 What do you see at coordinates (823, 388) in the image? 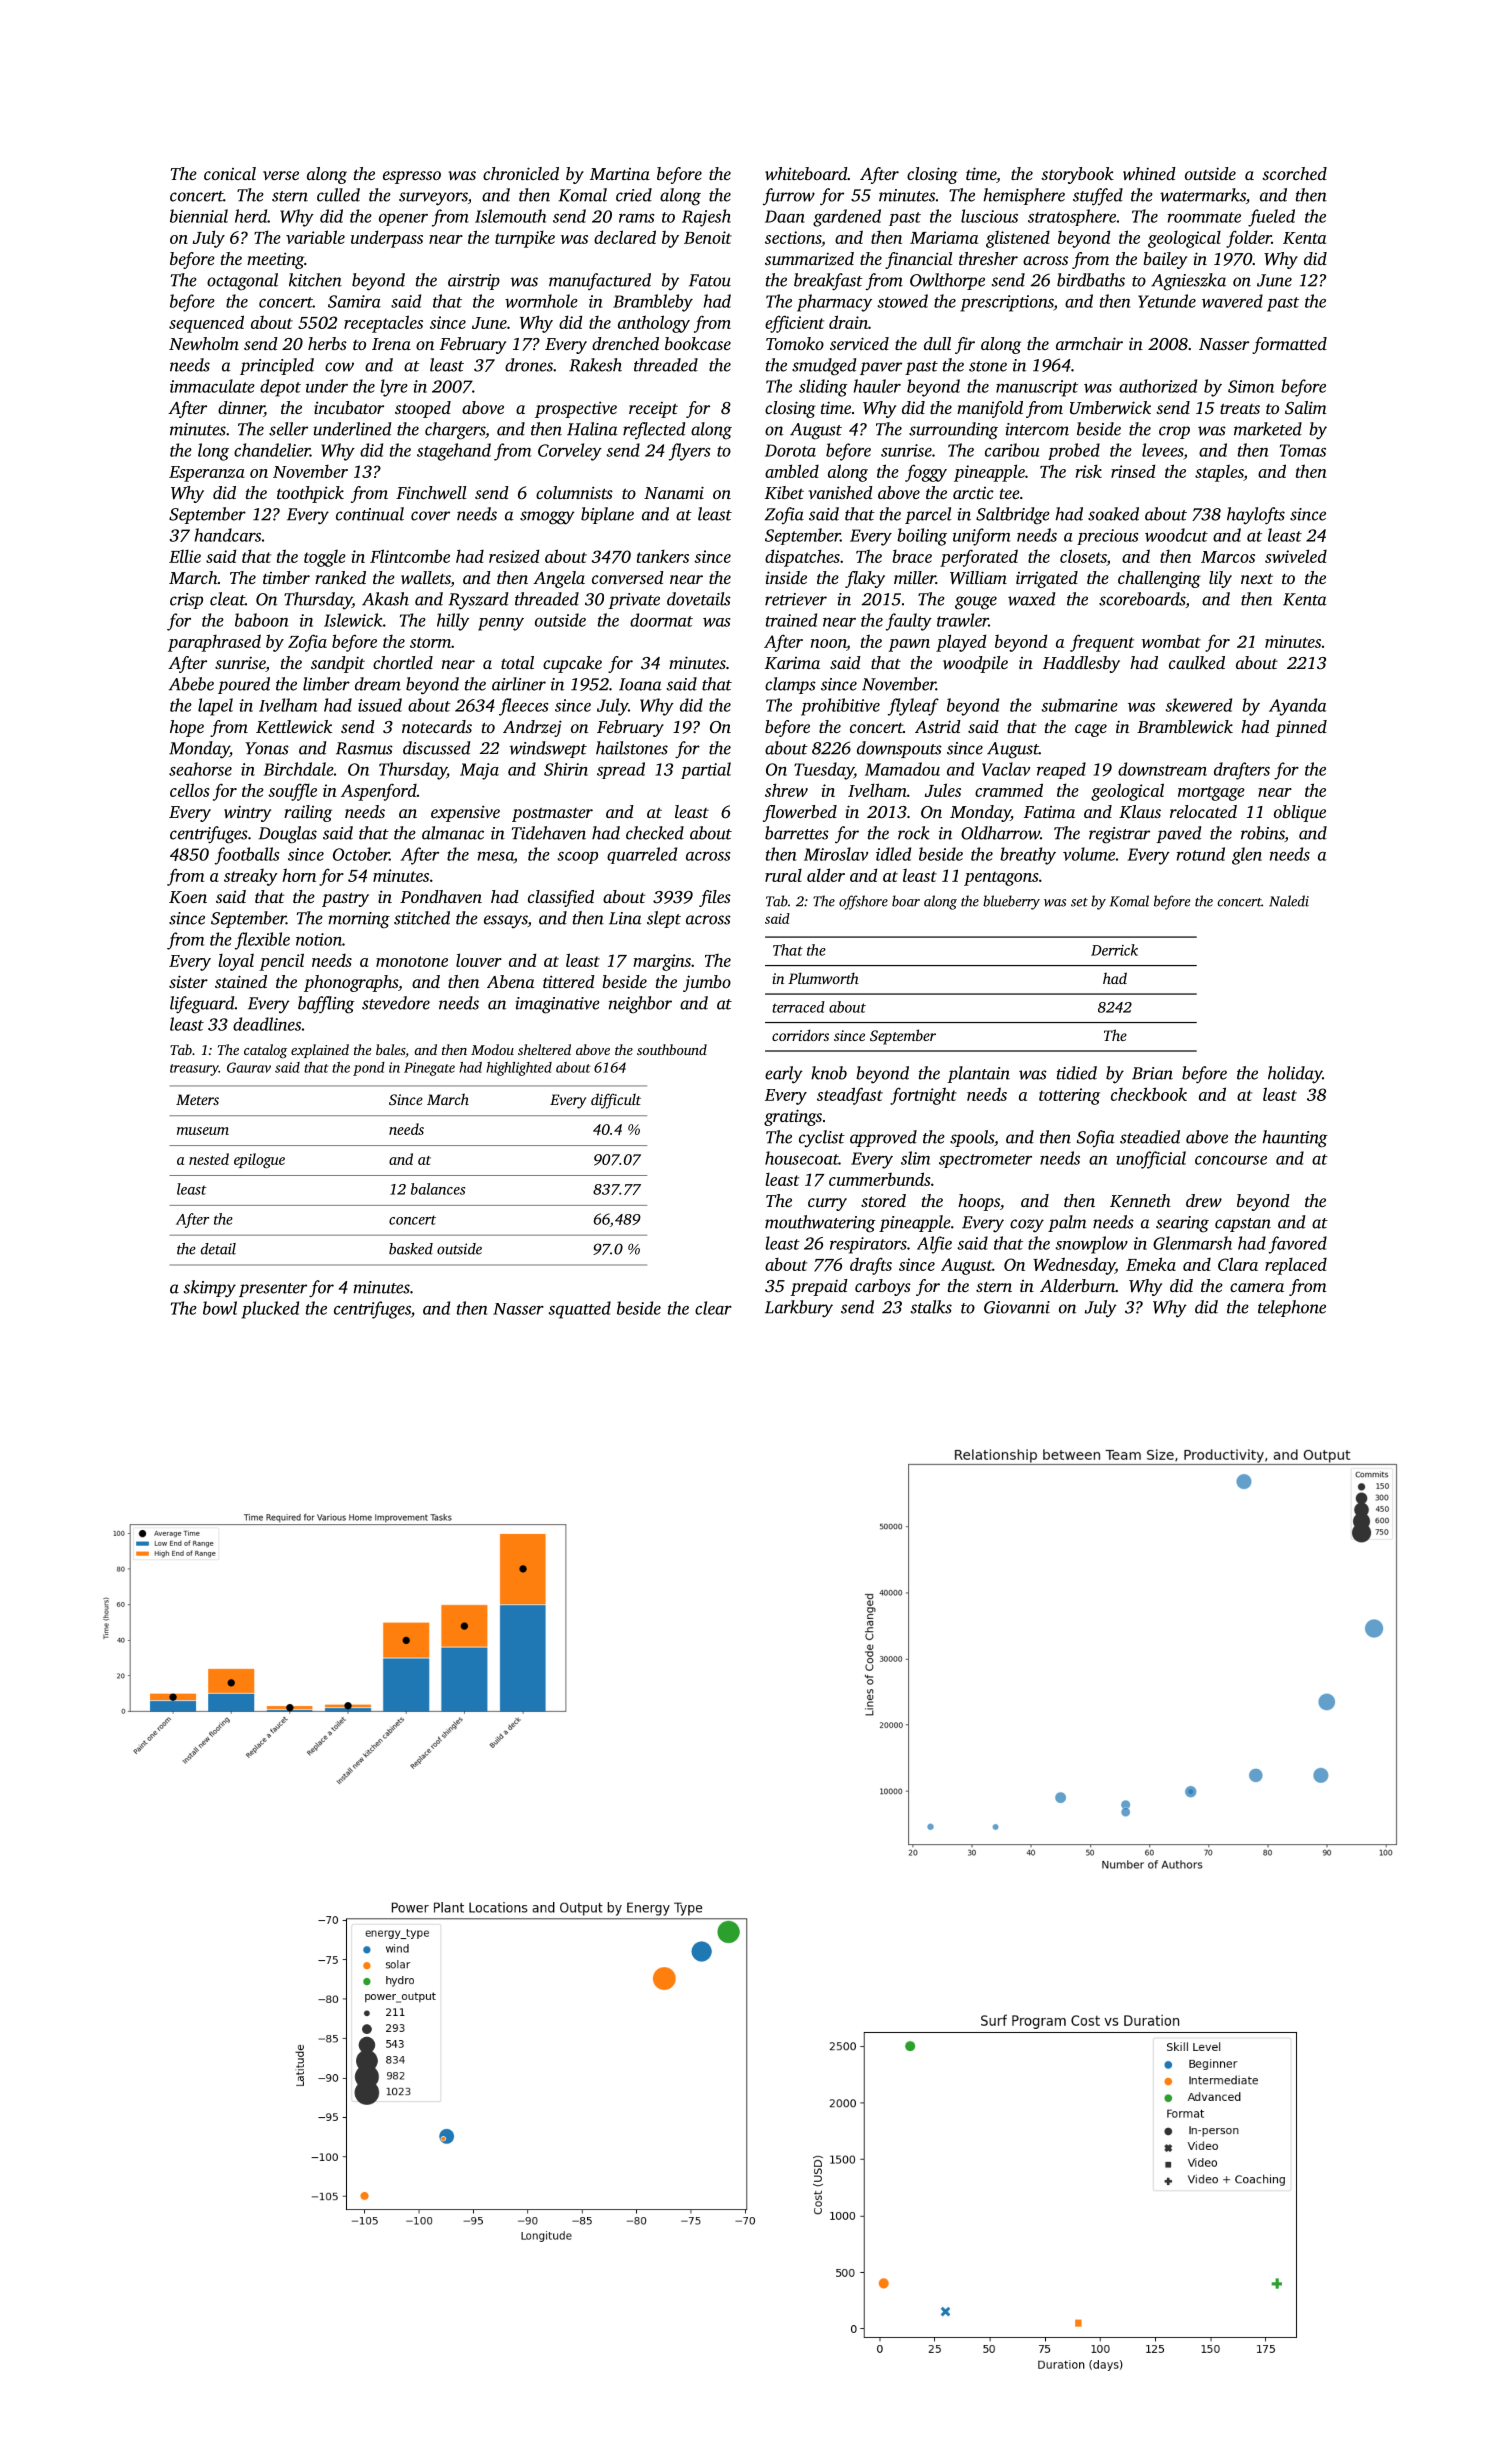
I see `sliding` at bounding box center [823, 388].
